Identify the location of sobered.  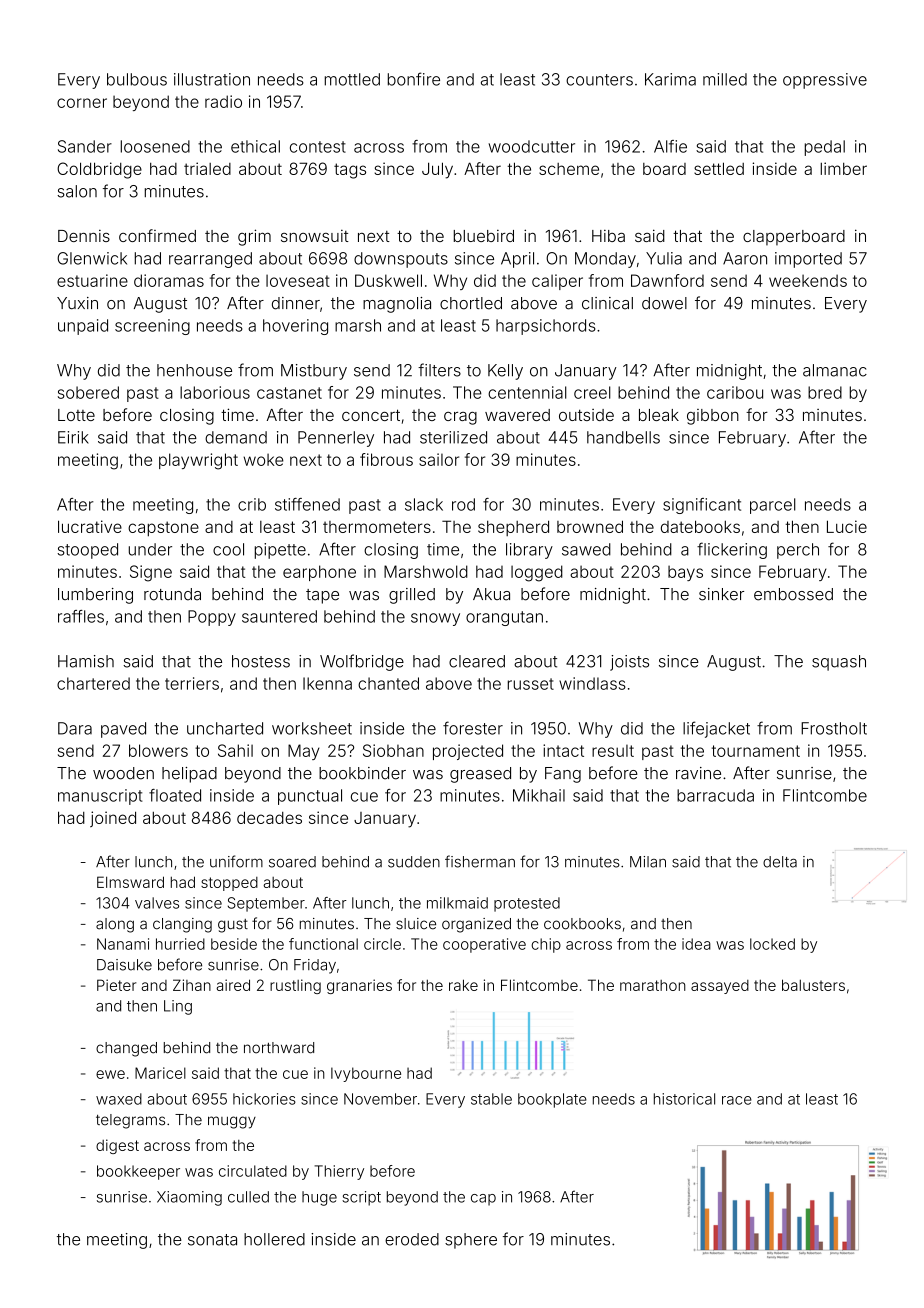
(88, 392).
